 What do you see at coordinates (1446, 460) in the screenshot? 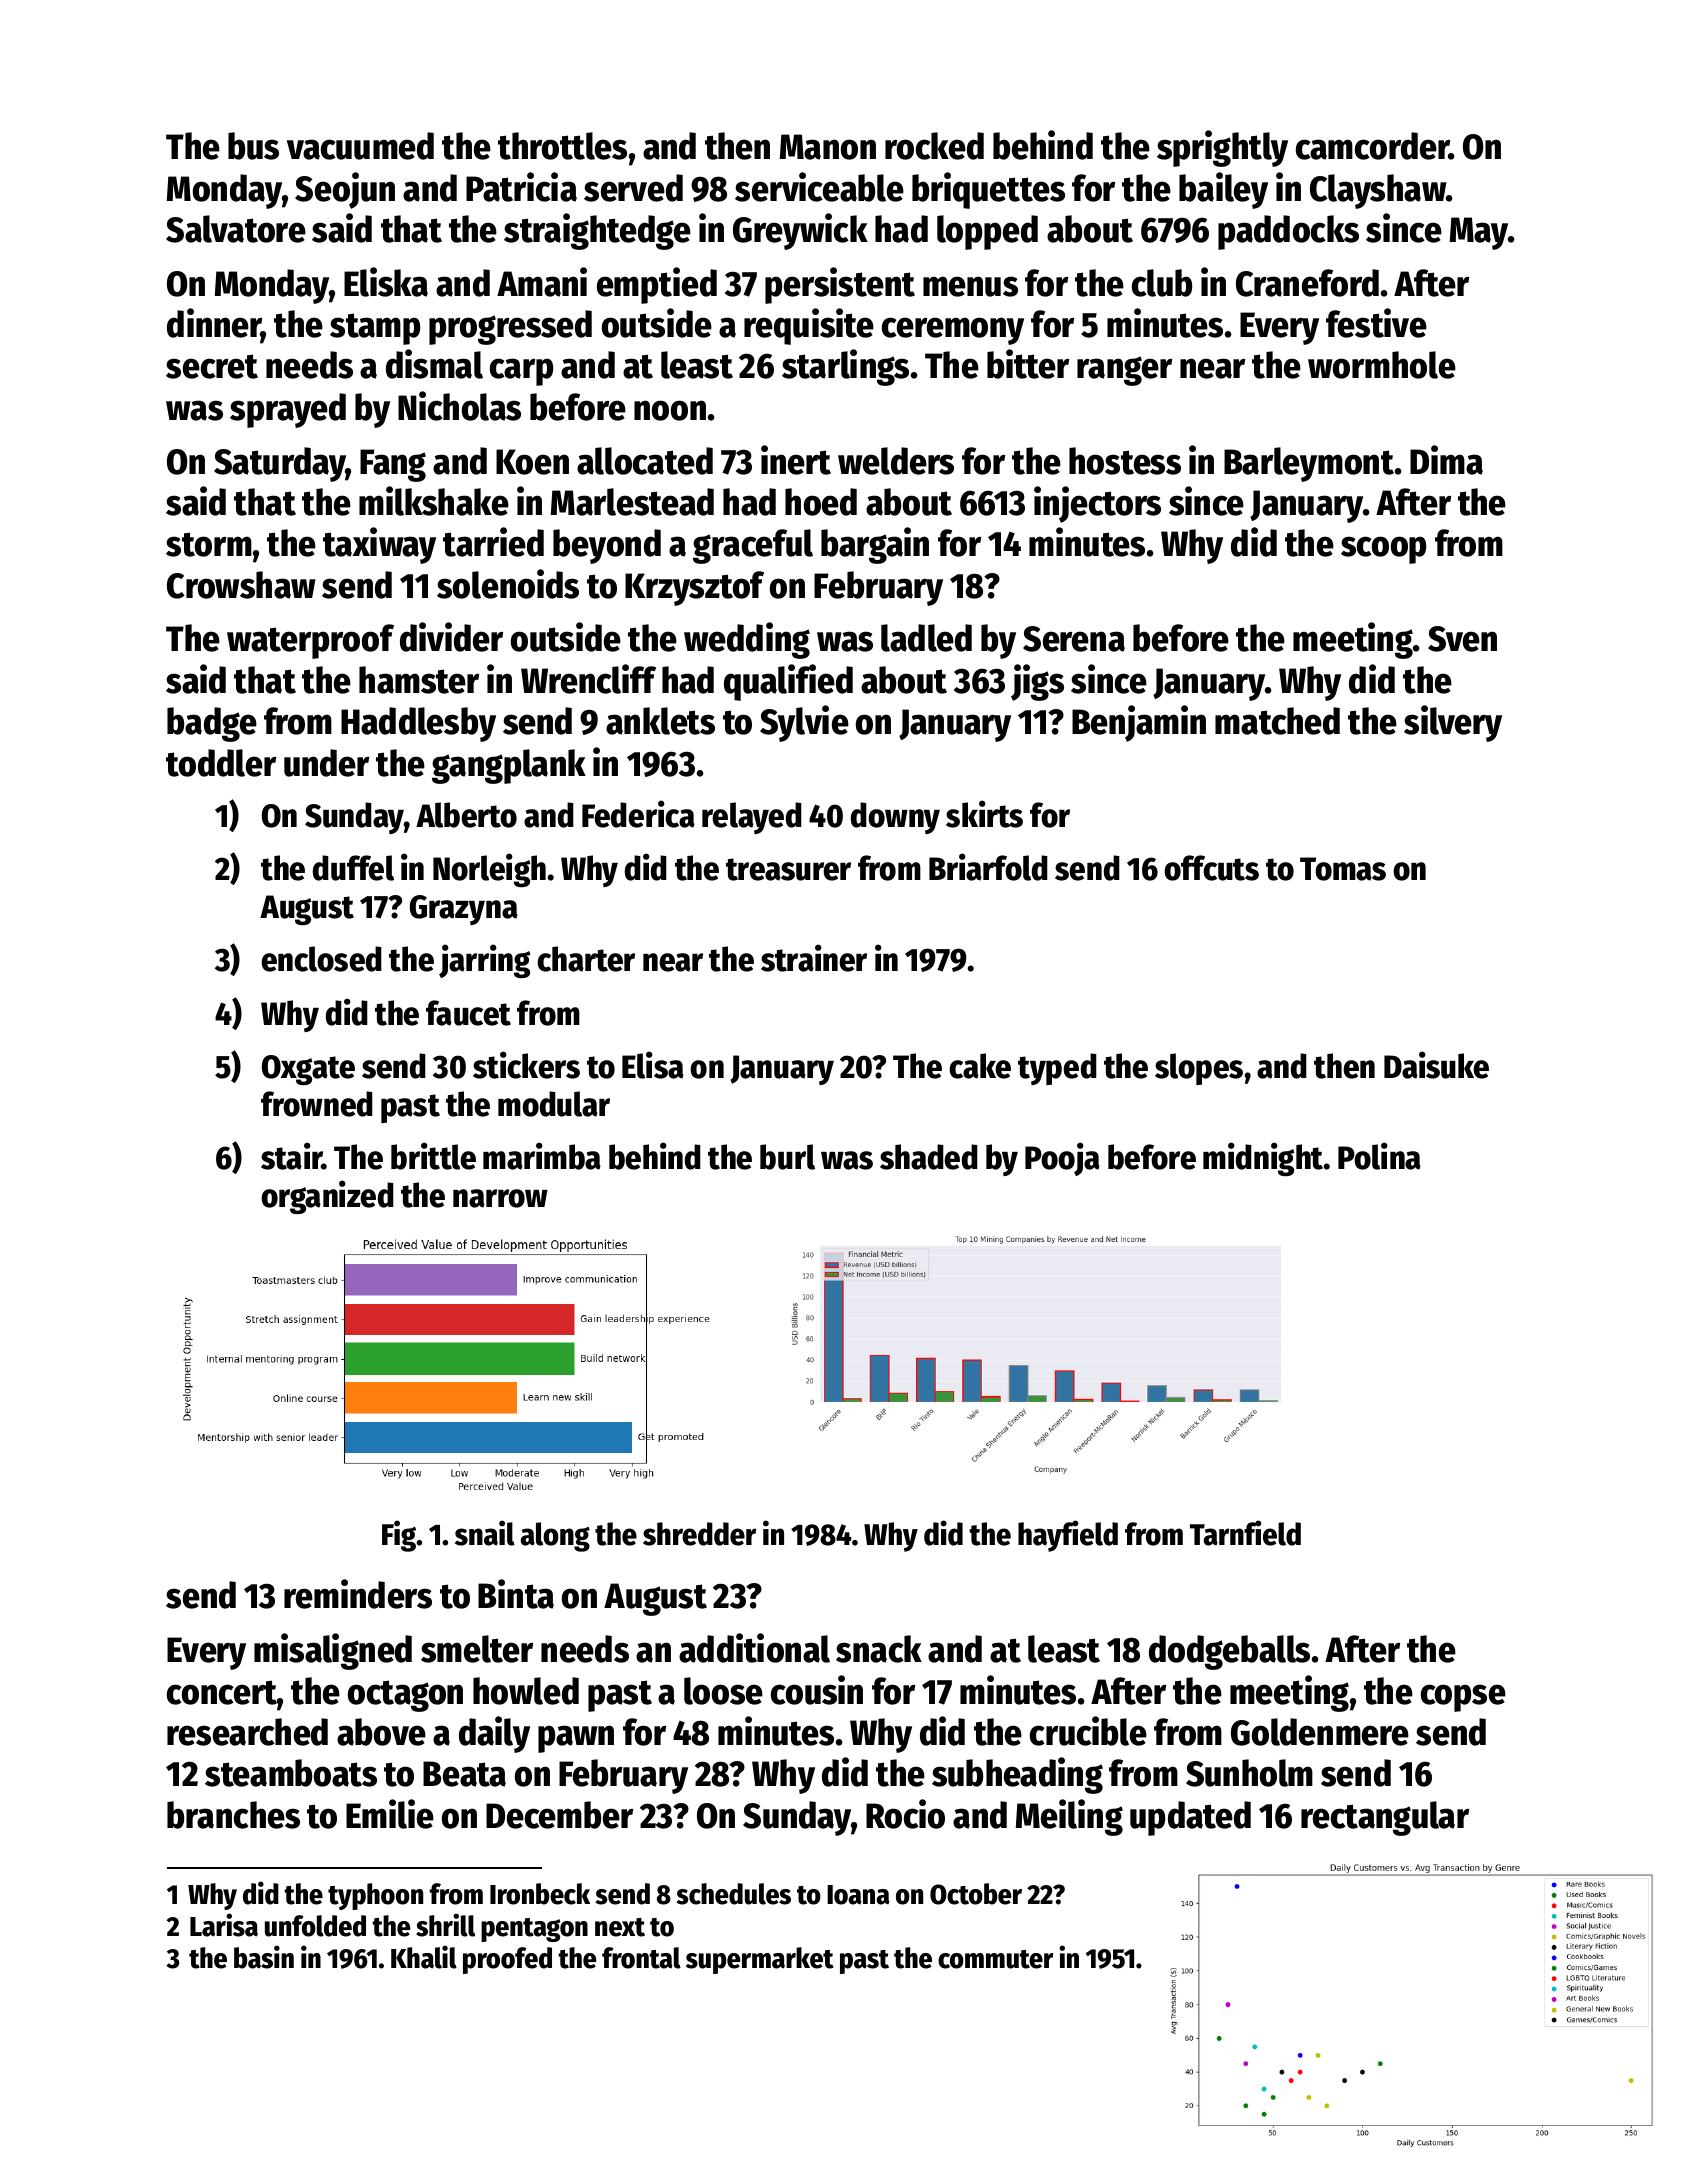
I see `Dima` at bounding box center [1446, 460].
